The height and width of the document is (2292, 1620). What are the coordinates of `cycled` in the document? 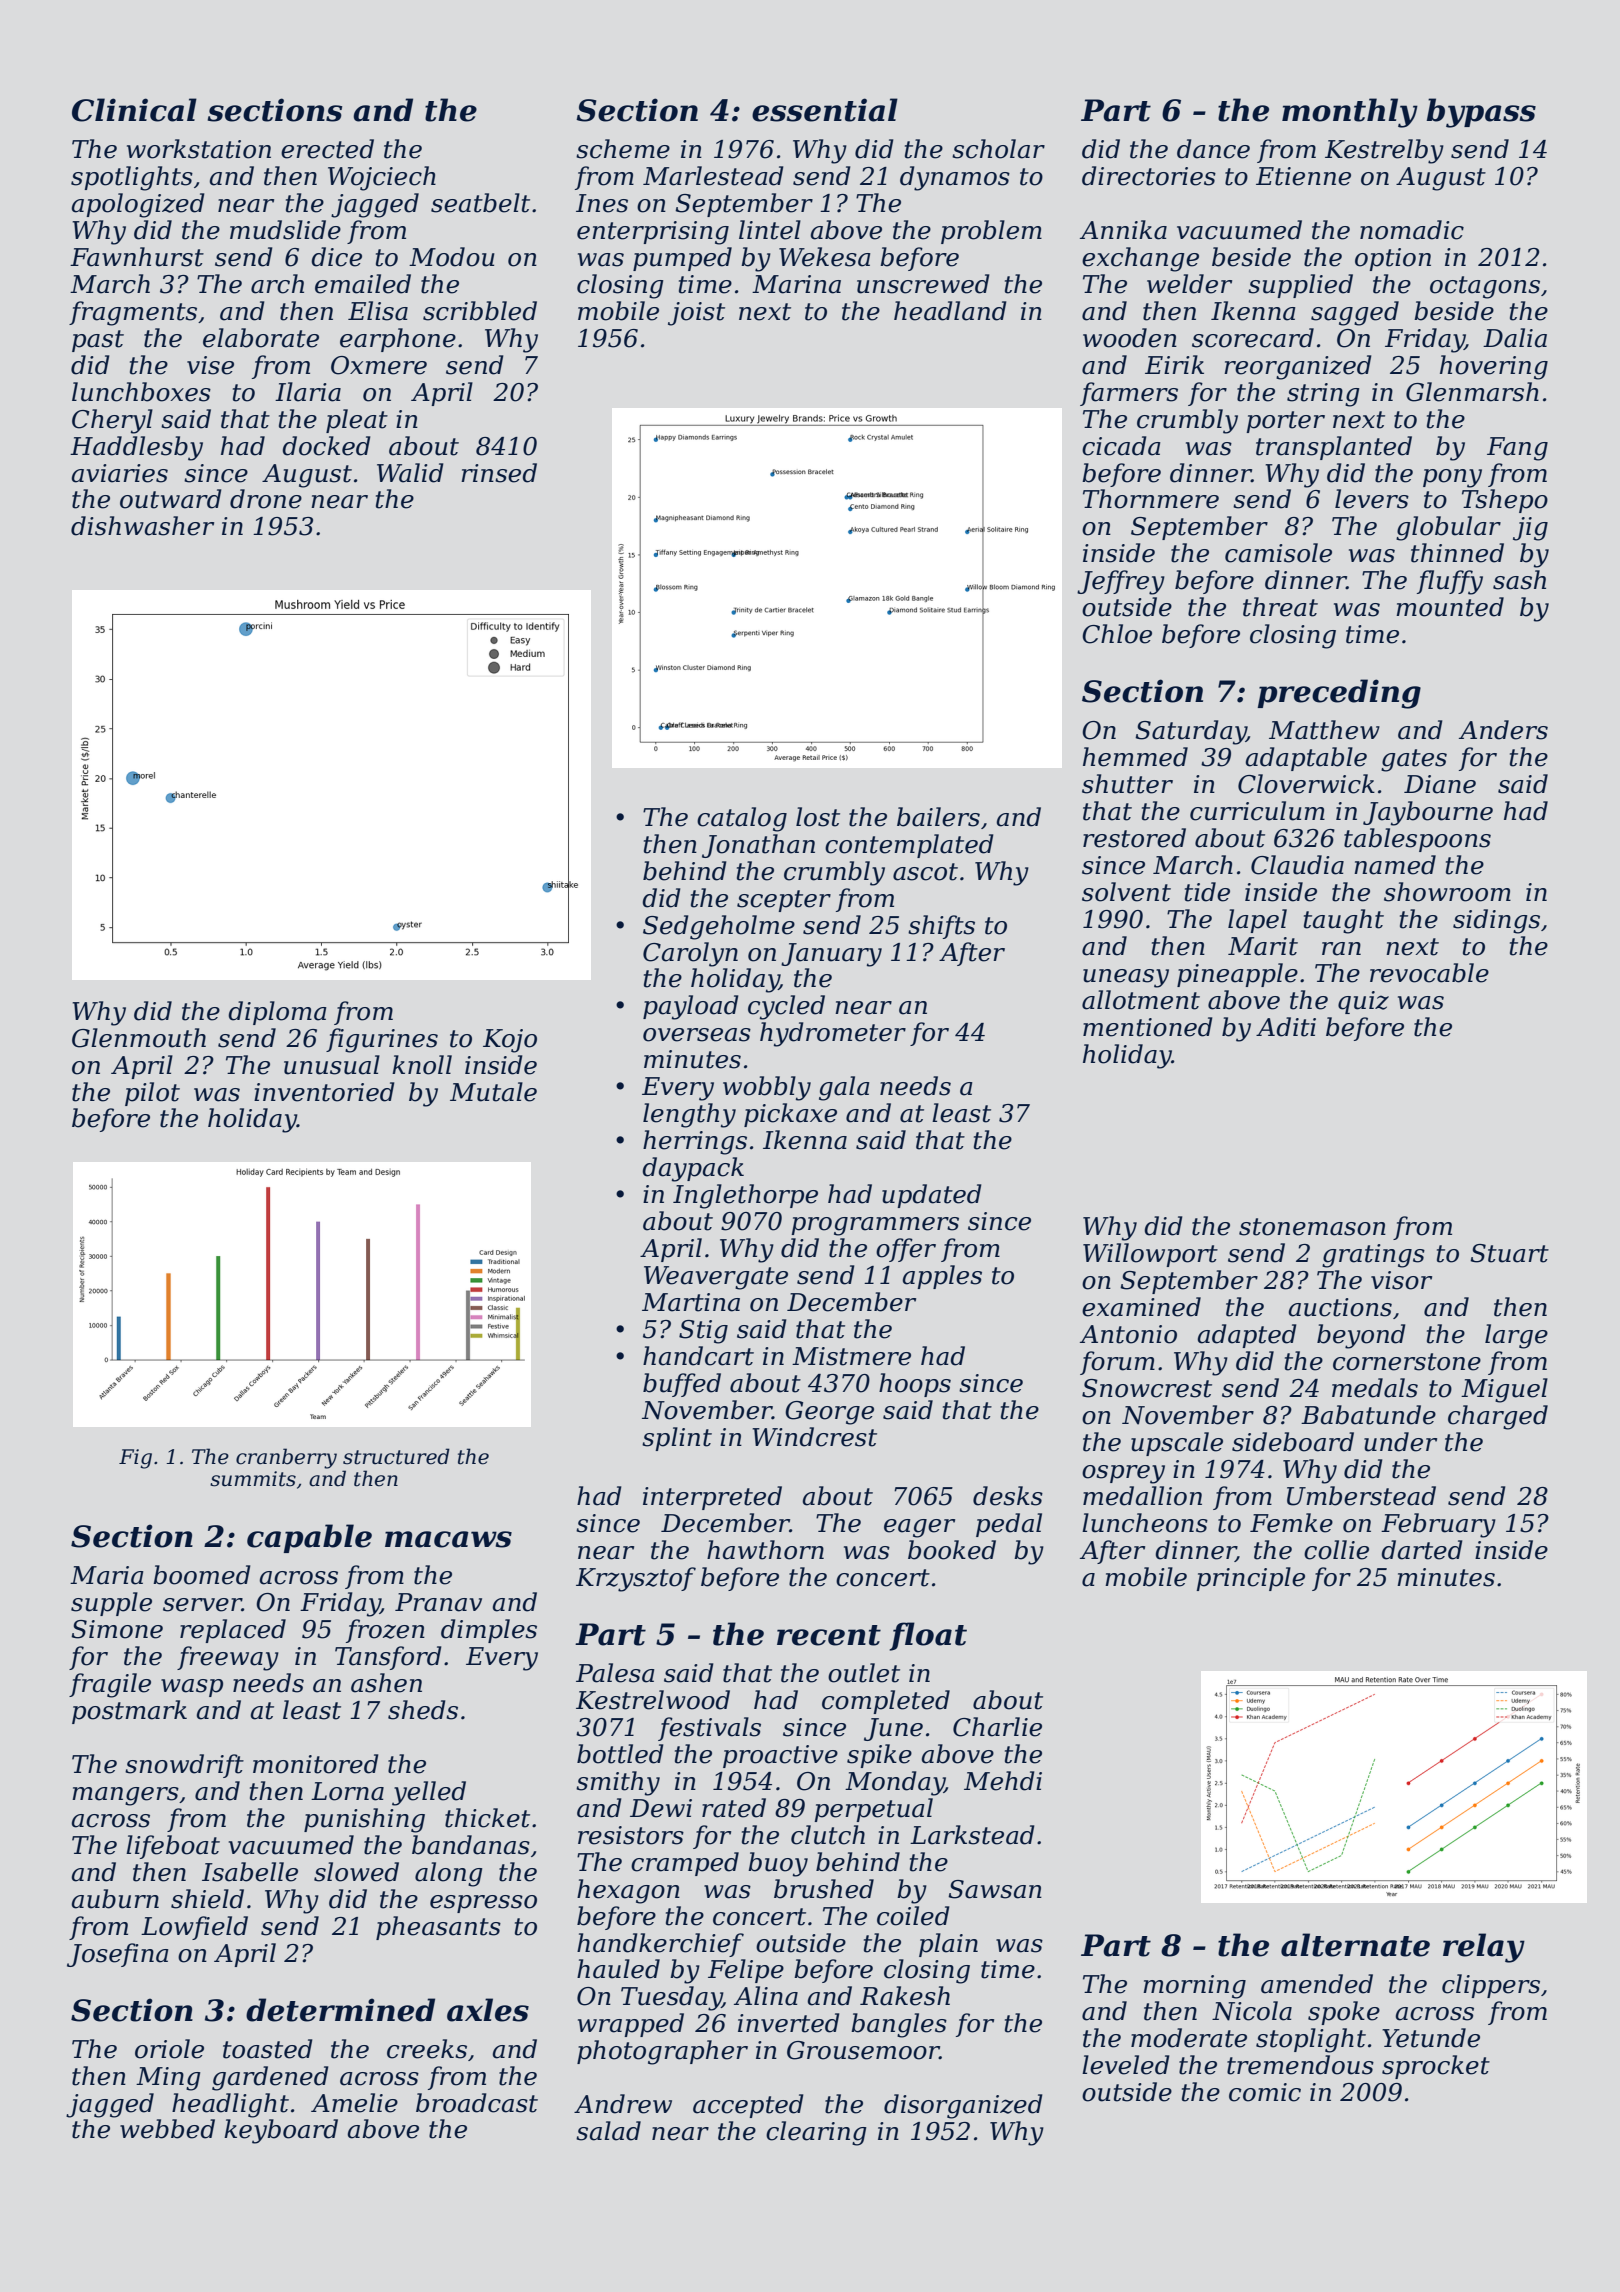 It's located at (786, 1007).
